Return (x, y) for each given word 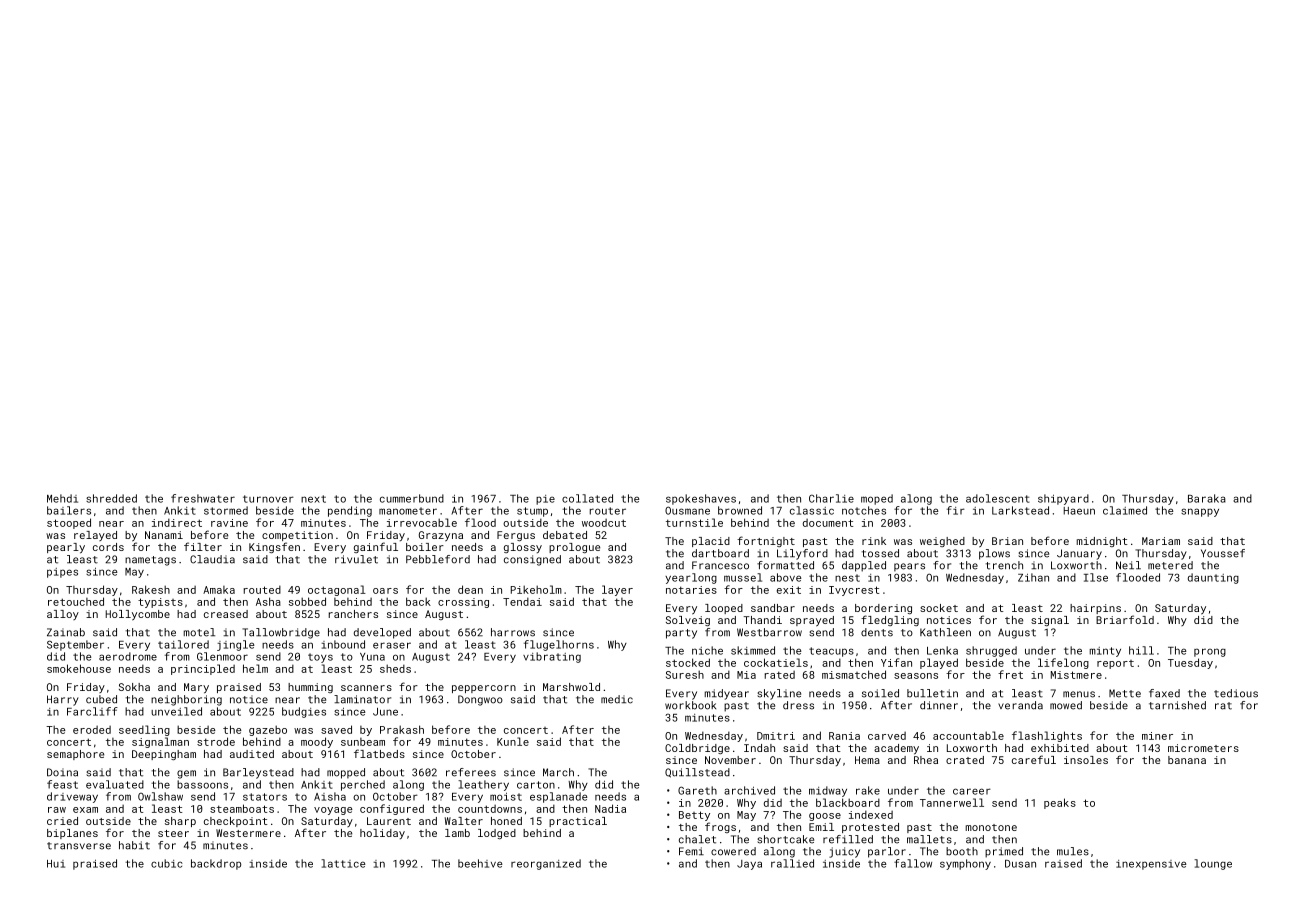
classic (812, 510)
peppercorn (484, 689)
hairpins (1095, 609)
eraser (392, 645)
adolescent (998, 498)
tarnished (1177, 705)
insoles (1086, 760)
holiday (382, 834)
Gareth (697, 790)
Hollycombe (138, 615)
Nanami (164, 535)
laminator (362, 699)
